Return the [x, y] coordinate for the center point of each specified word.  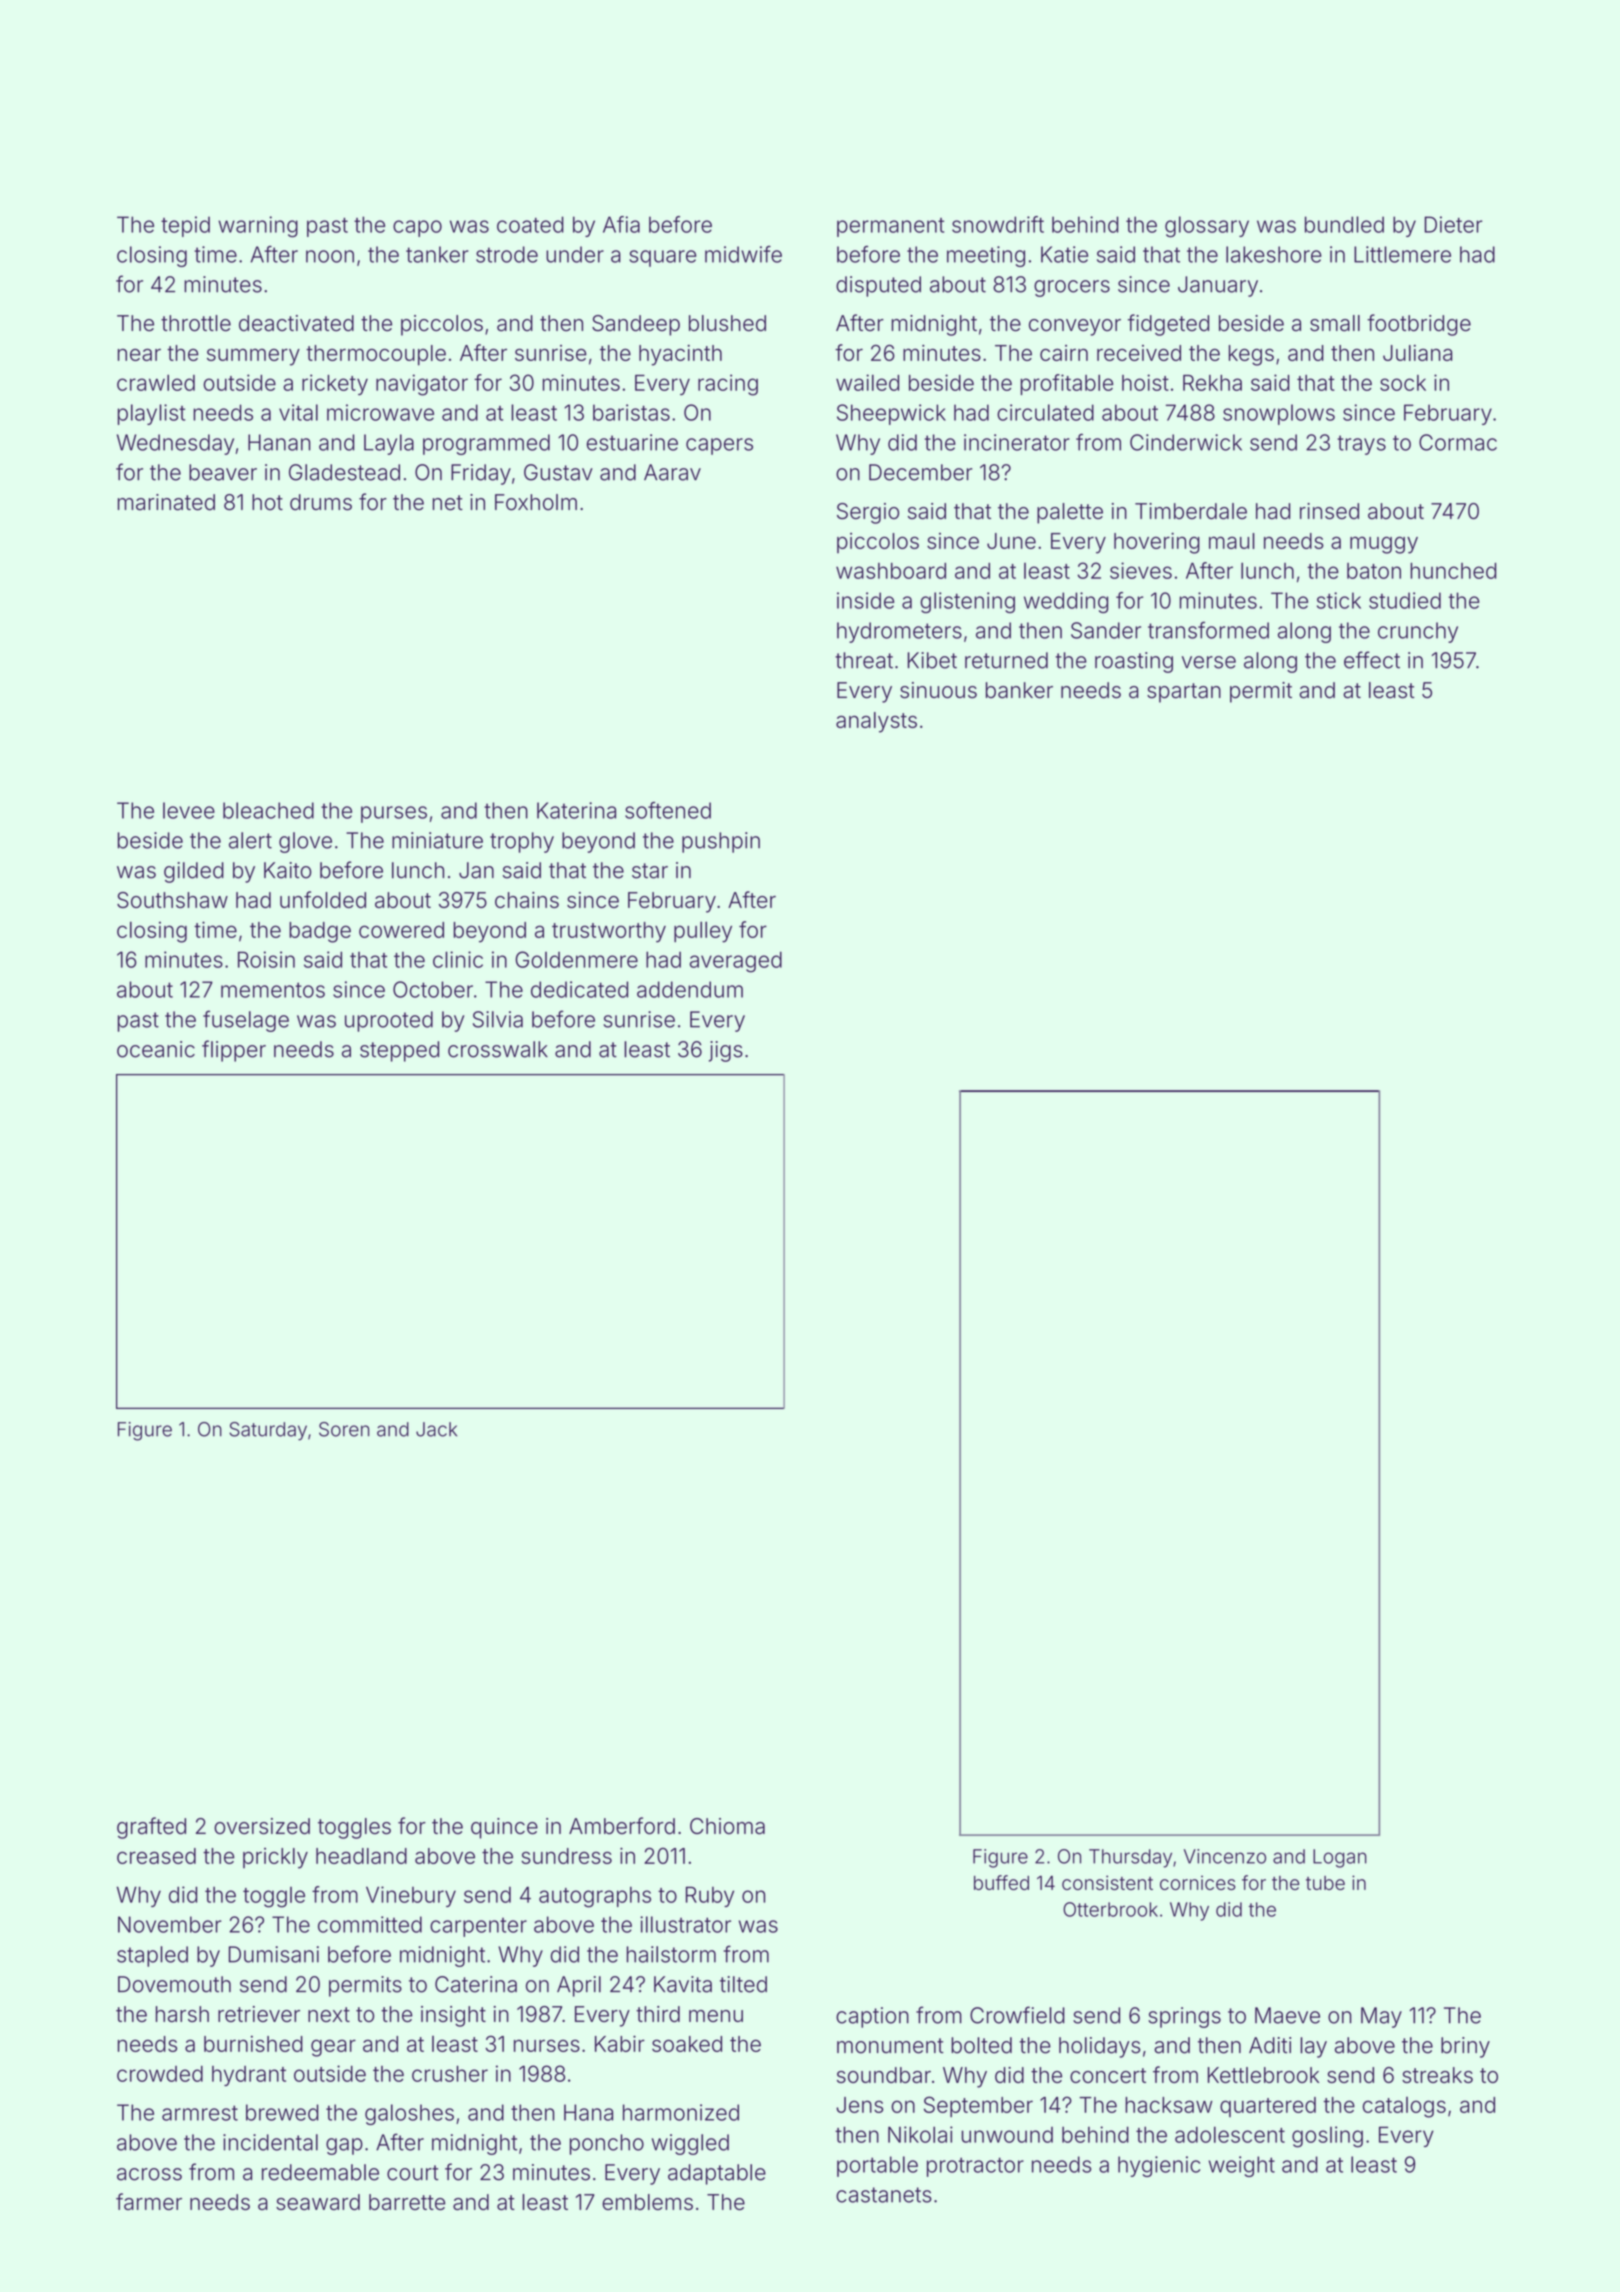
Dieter [1453, 224]
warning [258, 227]
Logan [1340, 1858]
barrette [407, 2202]
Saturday [268, 1431]
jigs [726, 1051]
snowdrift [998, 224]
